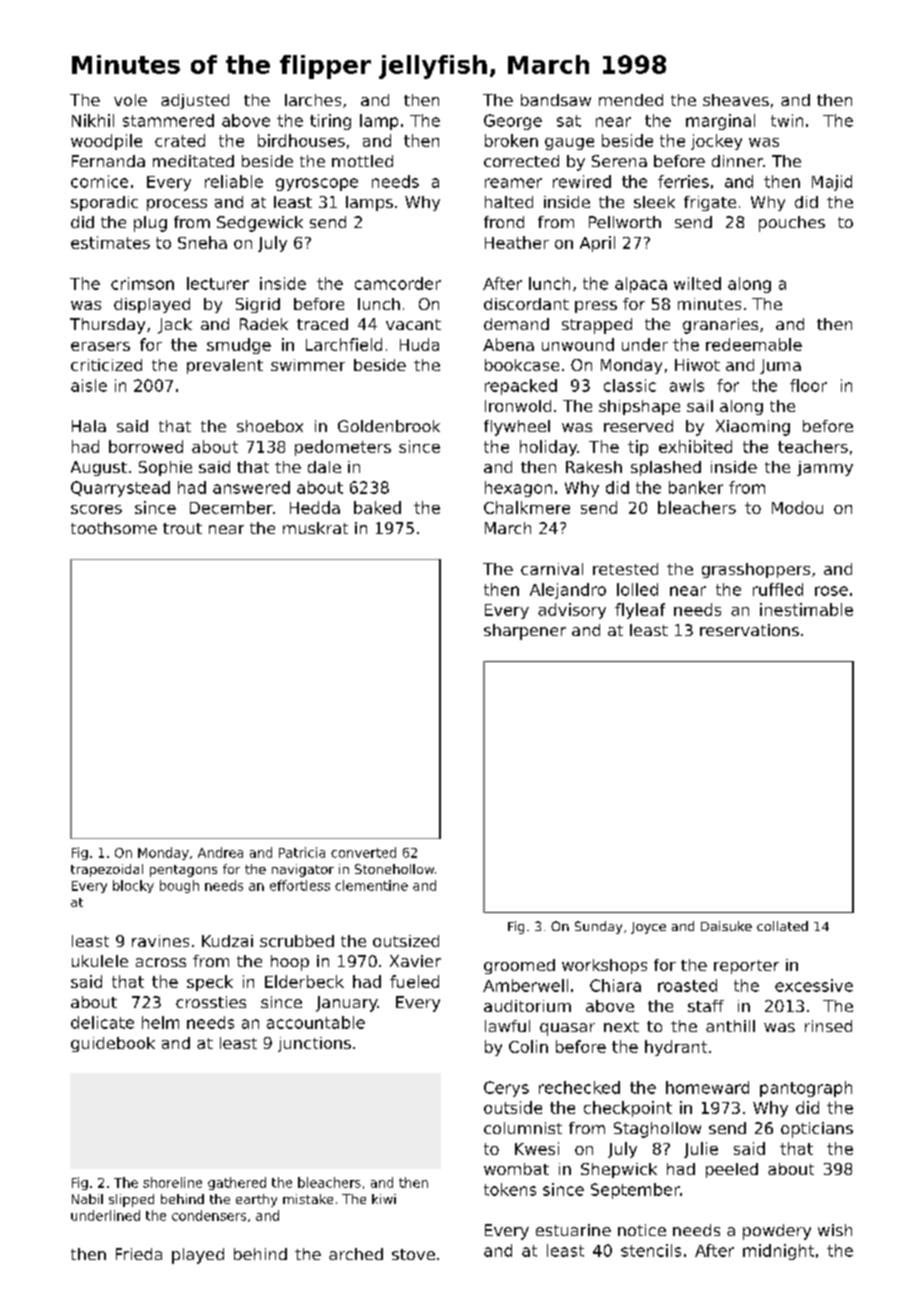 The height and width of the screenshot is (1308, 924). I want to click on adjusted, so click(195, 101).
